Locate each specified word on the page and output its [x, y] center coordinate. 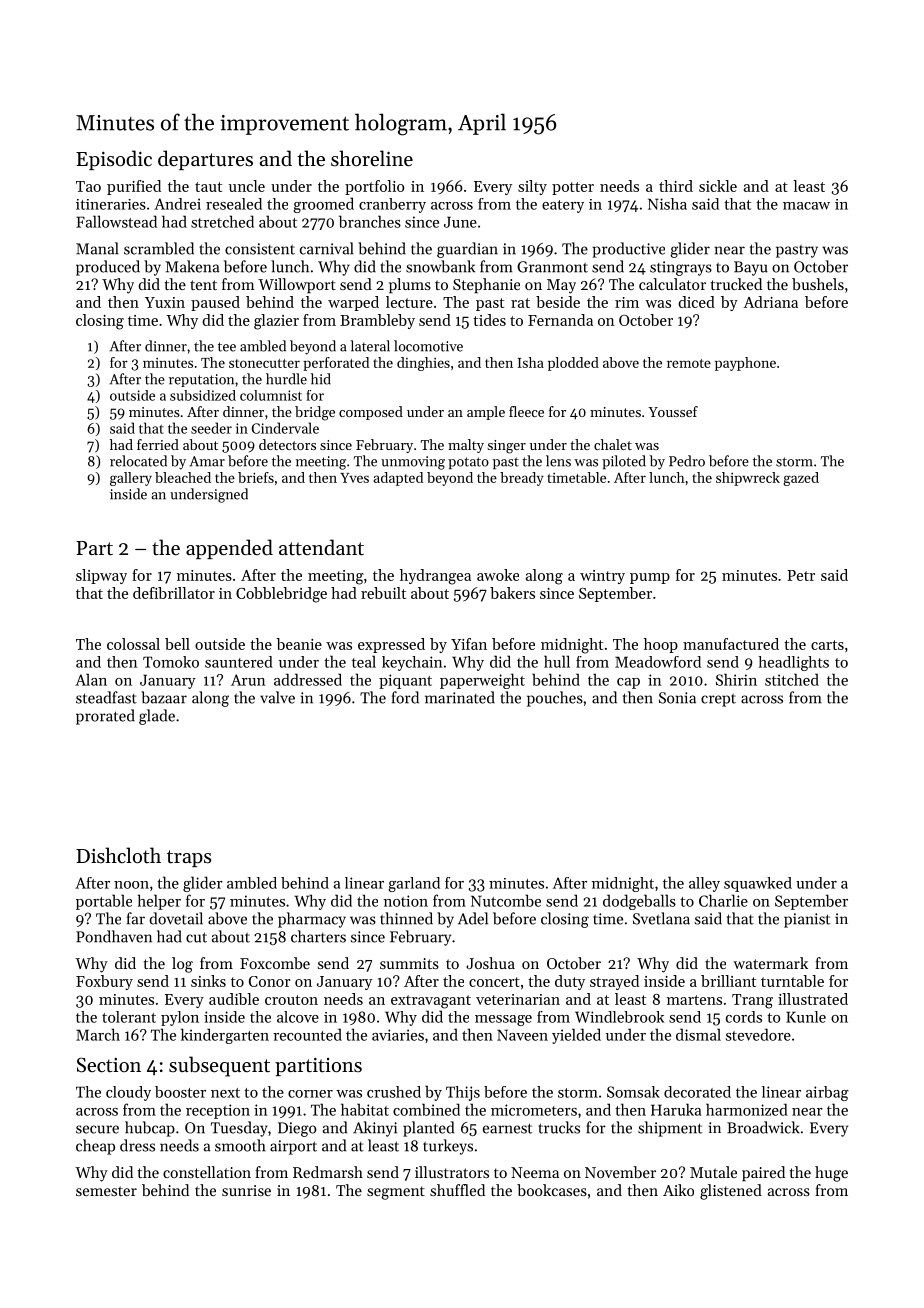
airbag [827, 1093]
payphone [745, 364]
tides [489, 320]
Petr [801, 575]
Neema [535, 1172]
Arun [248, 680]
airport [293, 1147]
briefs [256, 477]
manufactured [731, 644]
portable [104, 902]
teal [364, 661]
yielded [576, 1036]
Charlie [723, 900]
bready [522, 479]
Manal [97, 248]
